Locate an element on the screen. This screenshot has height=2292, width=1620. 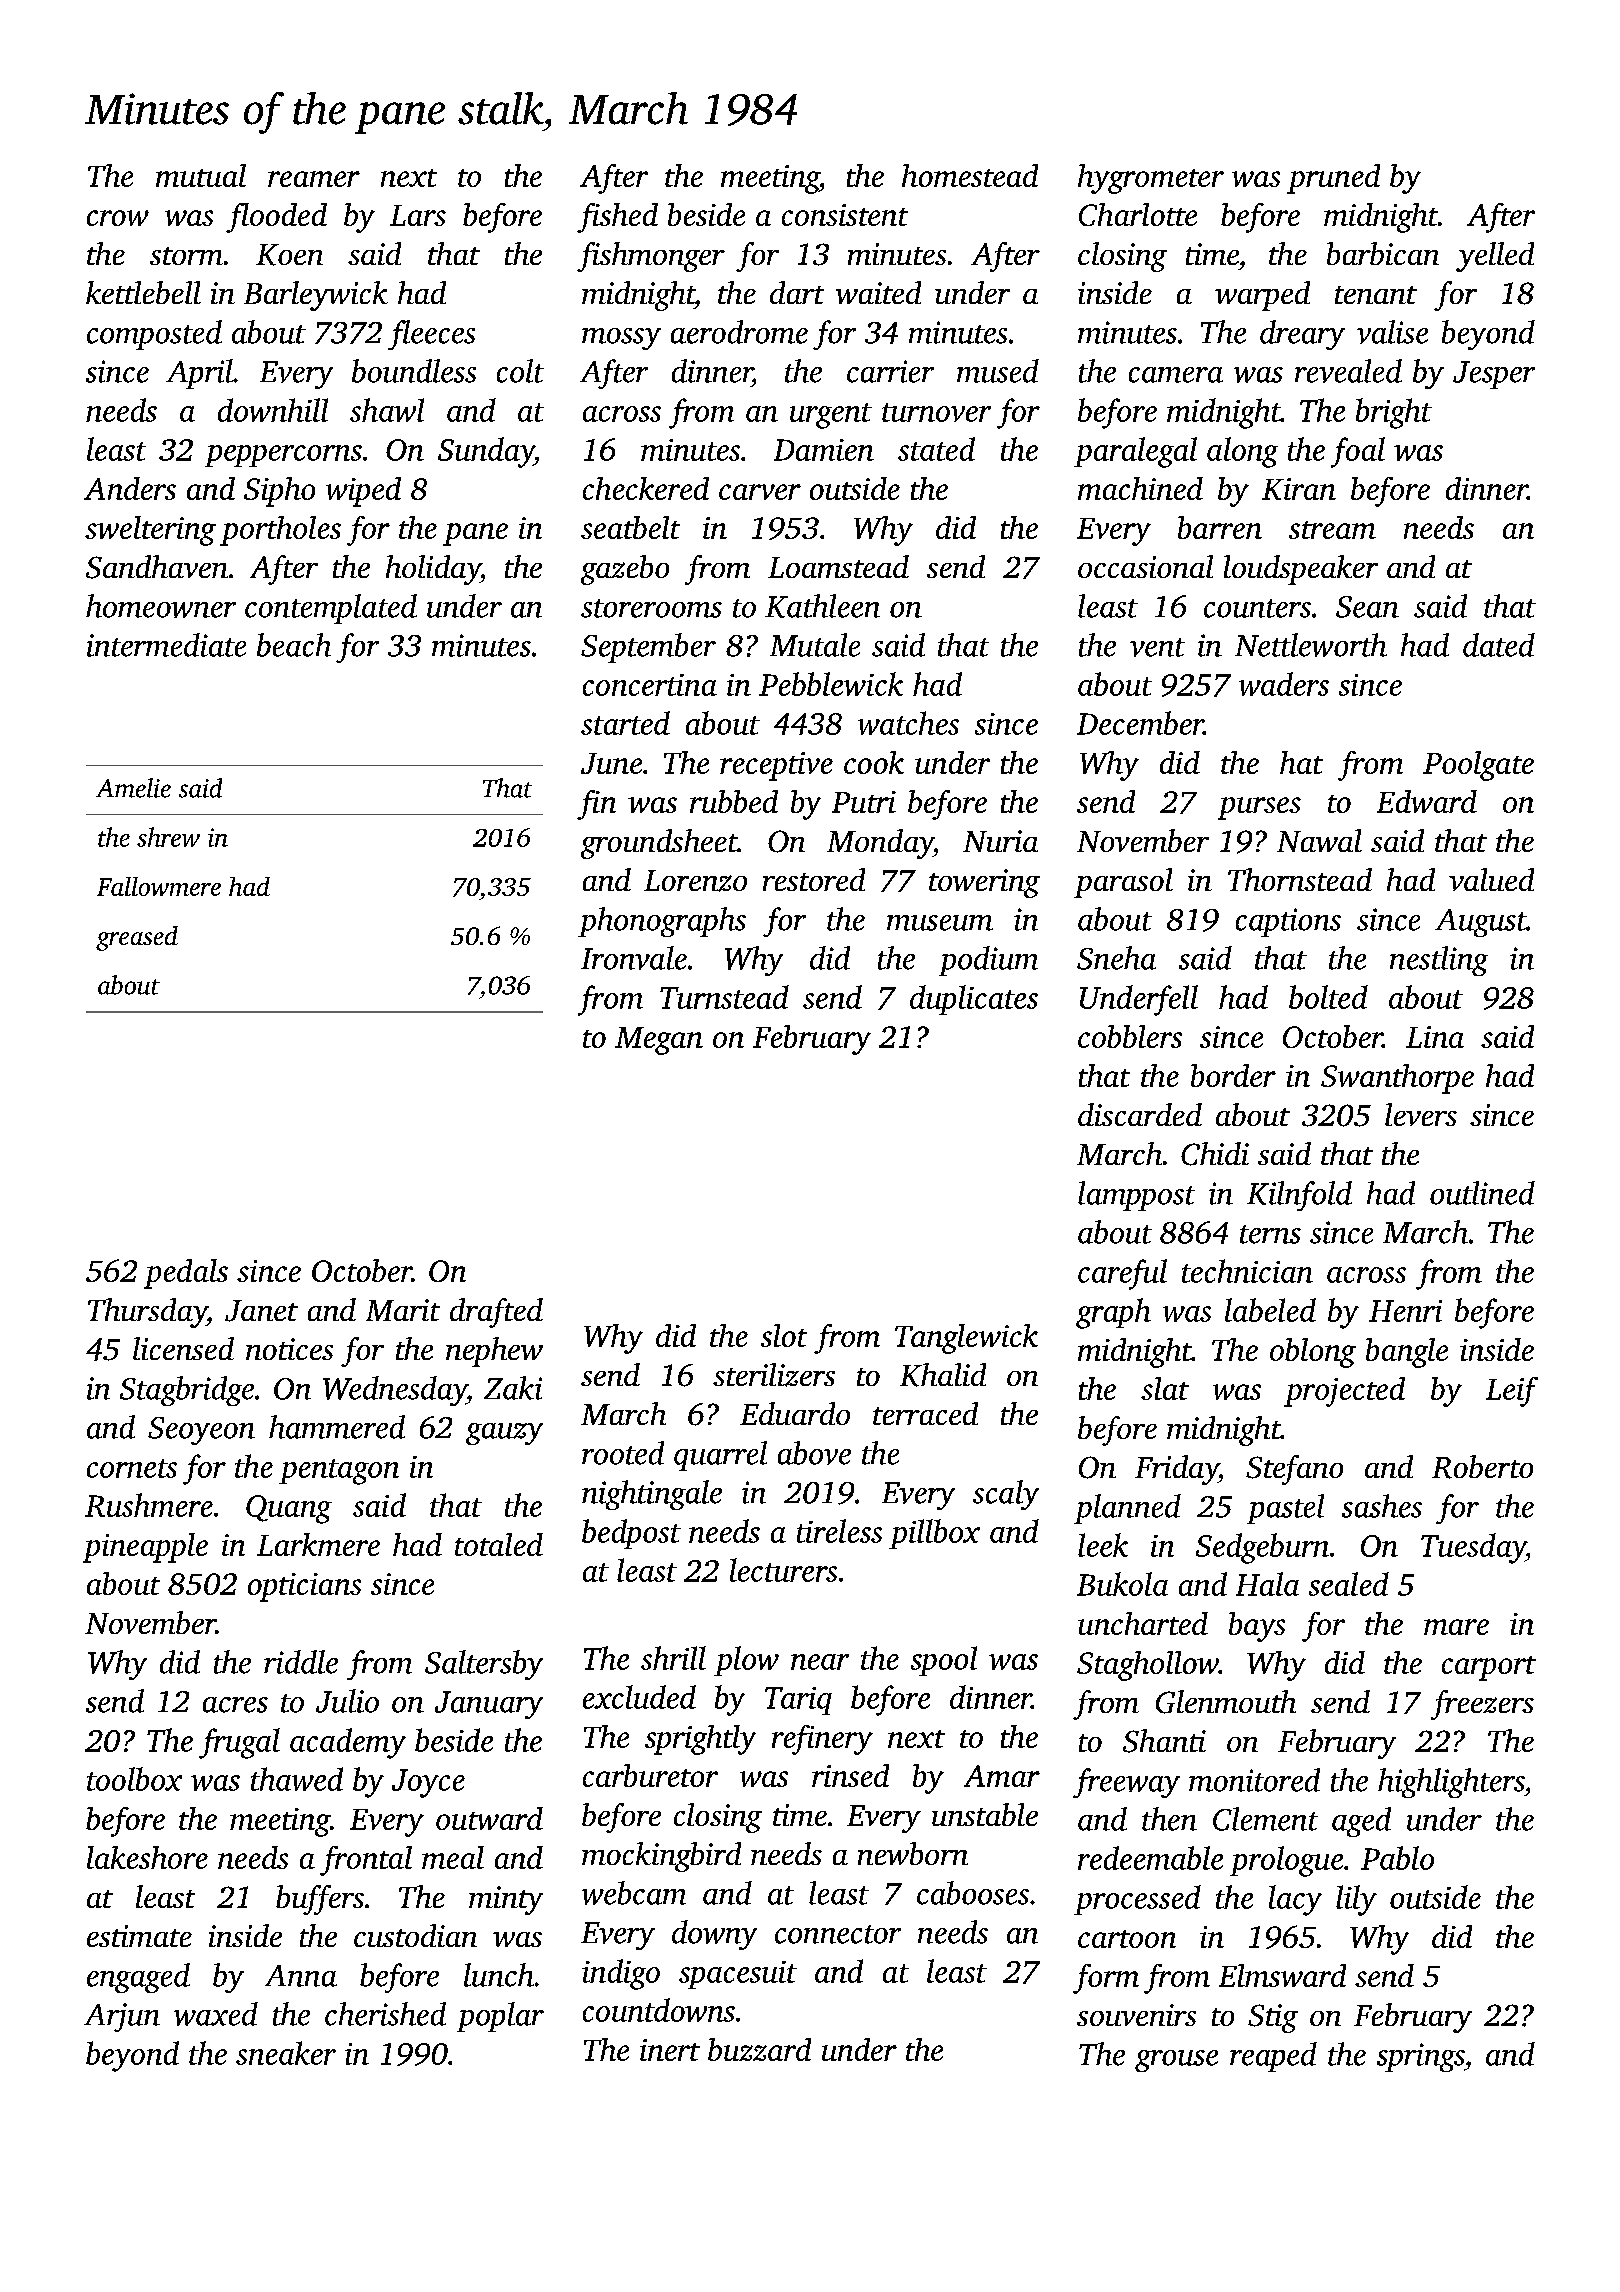
dreary is located at coordinates (1302, 335).
